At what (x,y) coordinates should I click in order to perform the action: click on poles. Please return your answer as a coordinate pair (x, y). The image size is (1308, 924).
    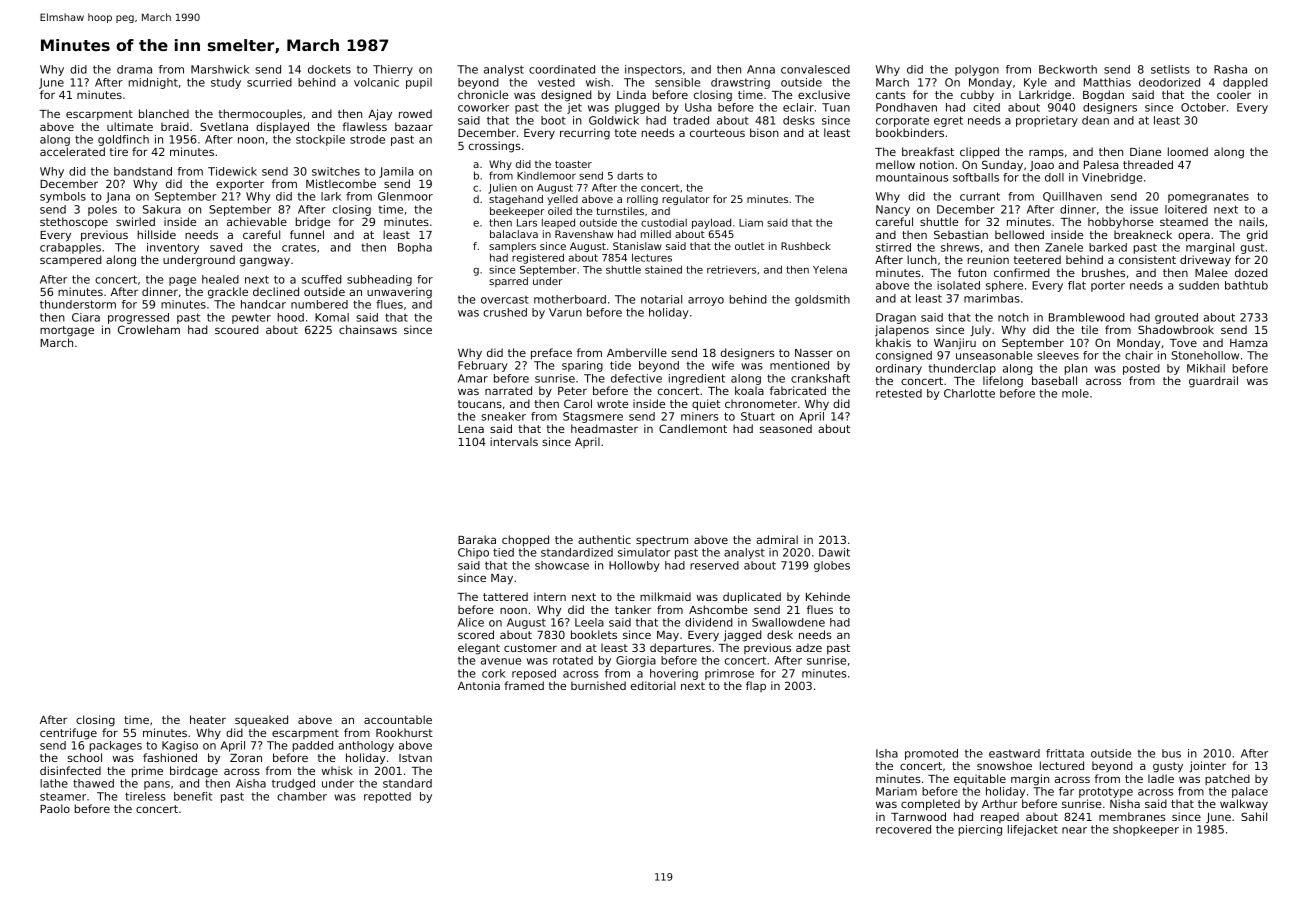
    Looking at the image, I should click on (102, 210).
